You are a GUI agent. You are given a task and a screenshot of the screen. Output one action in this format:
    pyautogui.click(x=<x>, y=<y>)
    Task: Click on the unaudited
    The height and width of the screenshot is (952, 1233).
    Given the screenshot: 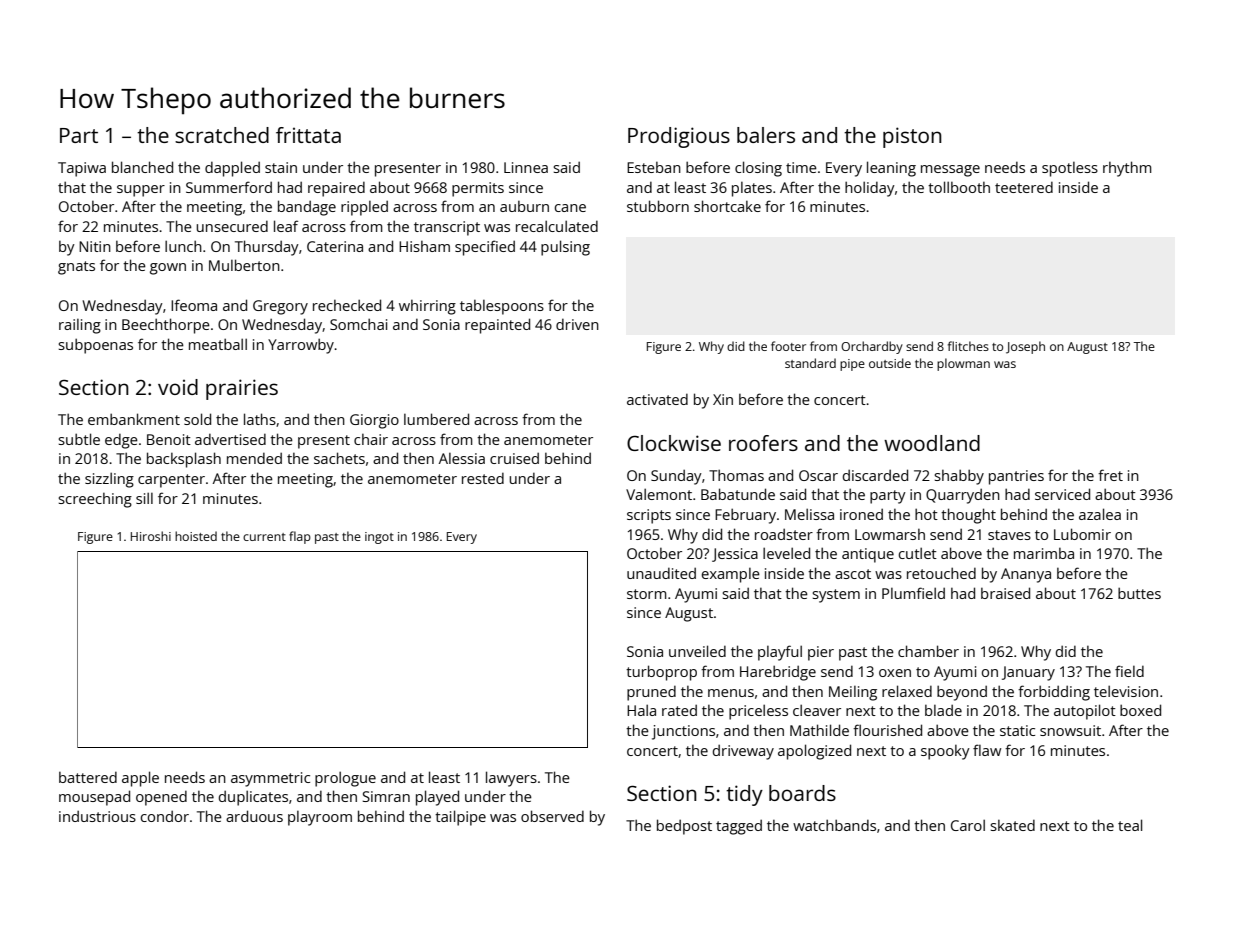 What is the action you would take?
    pyautogui.click(x=661, y=573)
